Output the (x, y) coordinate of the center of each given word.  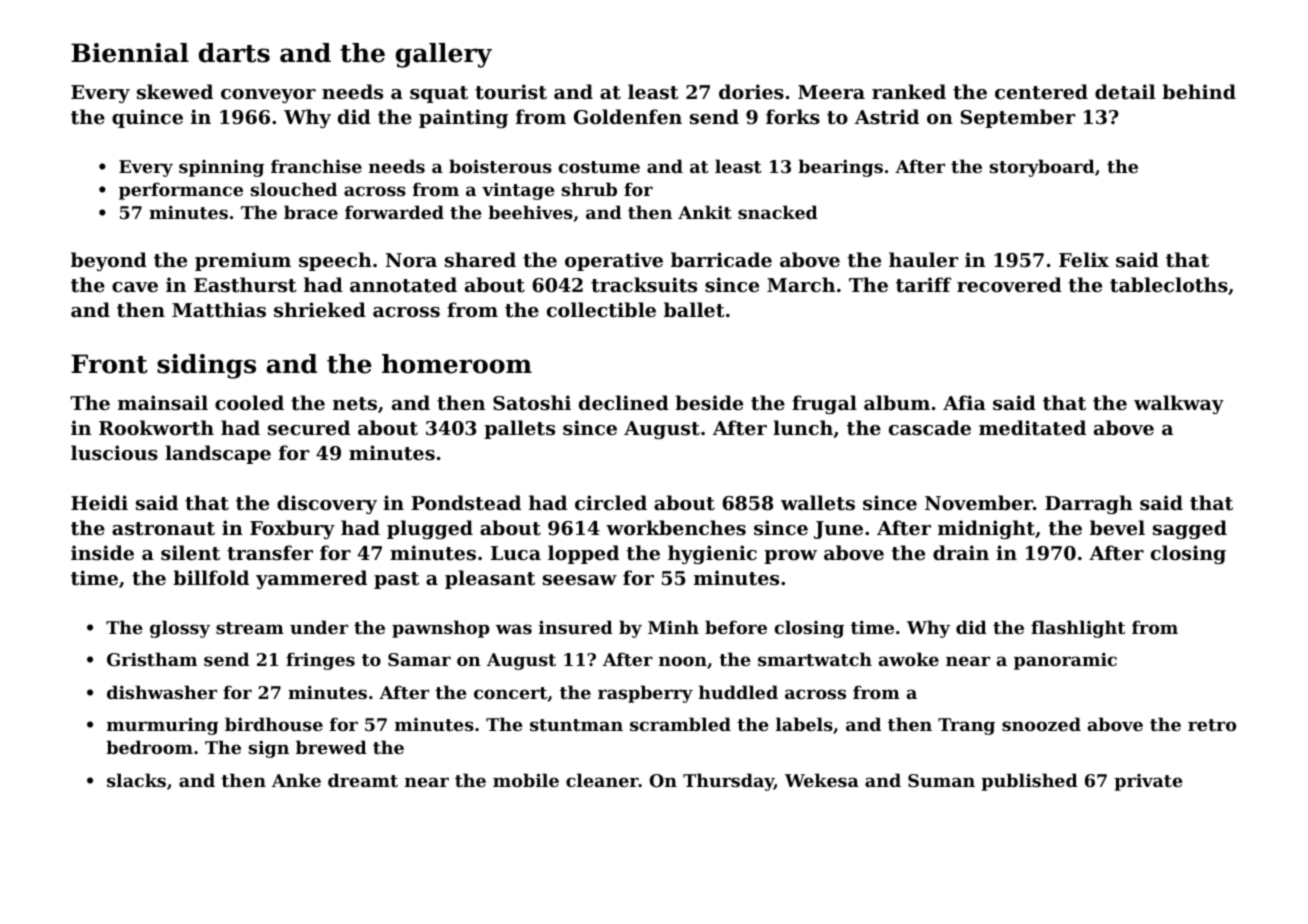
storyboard (1042, 168)
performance (181, 191)
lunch (803, 427)
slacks (136, 780)
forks (793, 117)
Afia (964, 402)
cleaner (602, 780)
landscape (218, 454)
